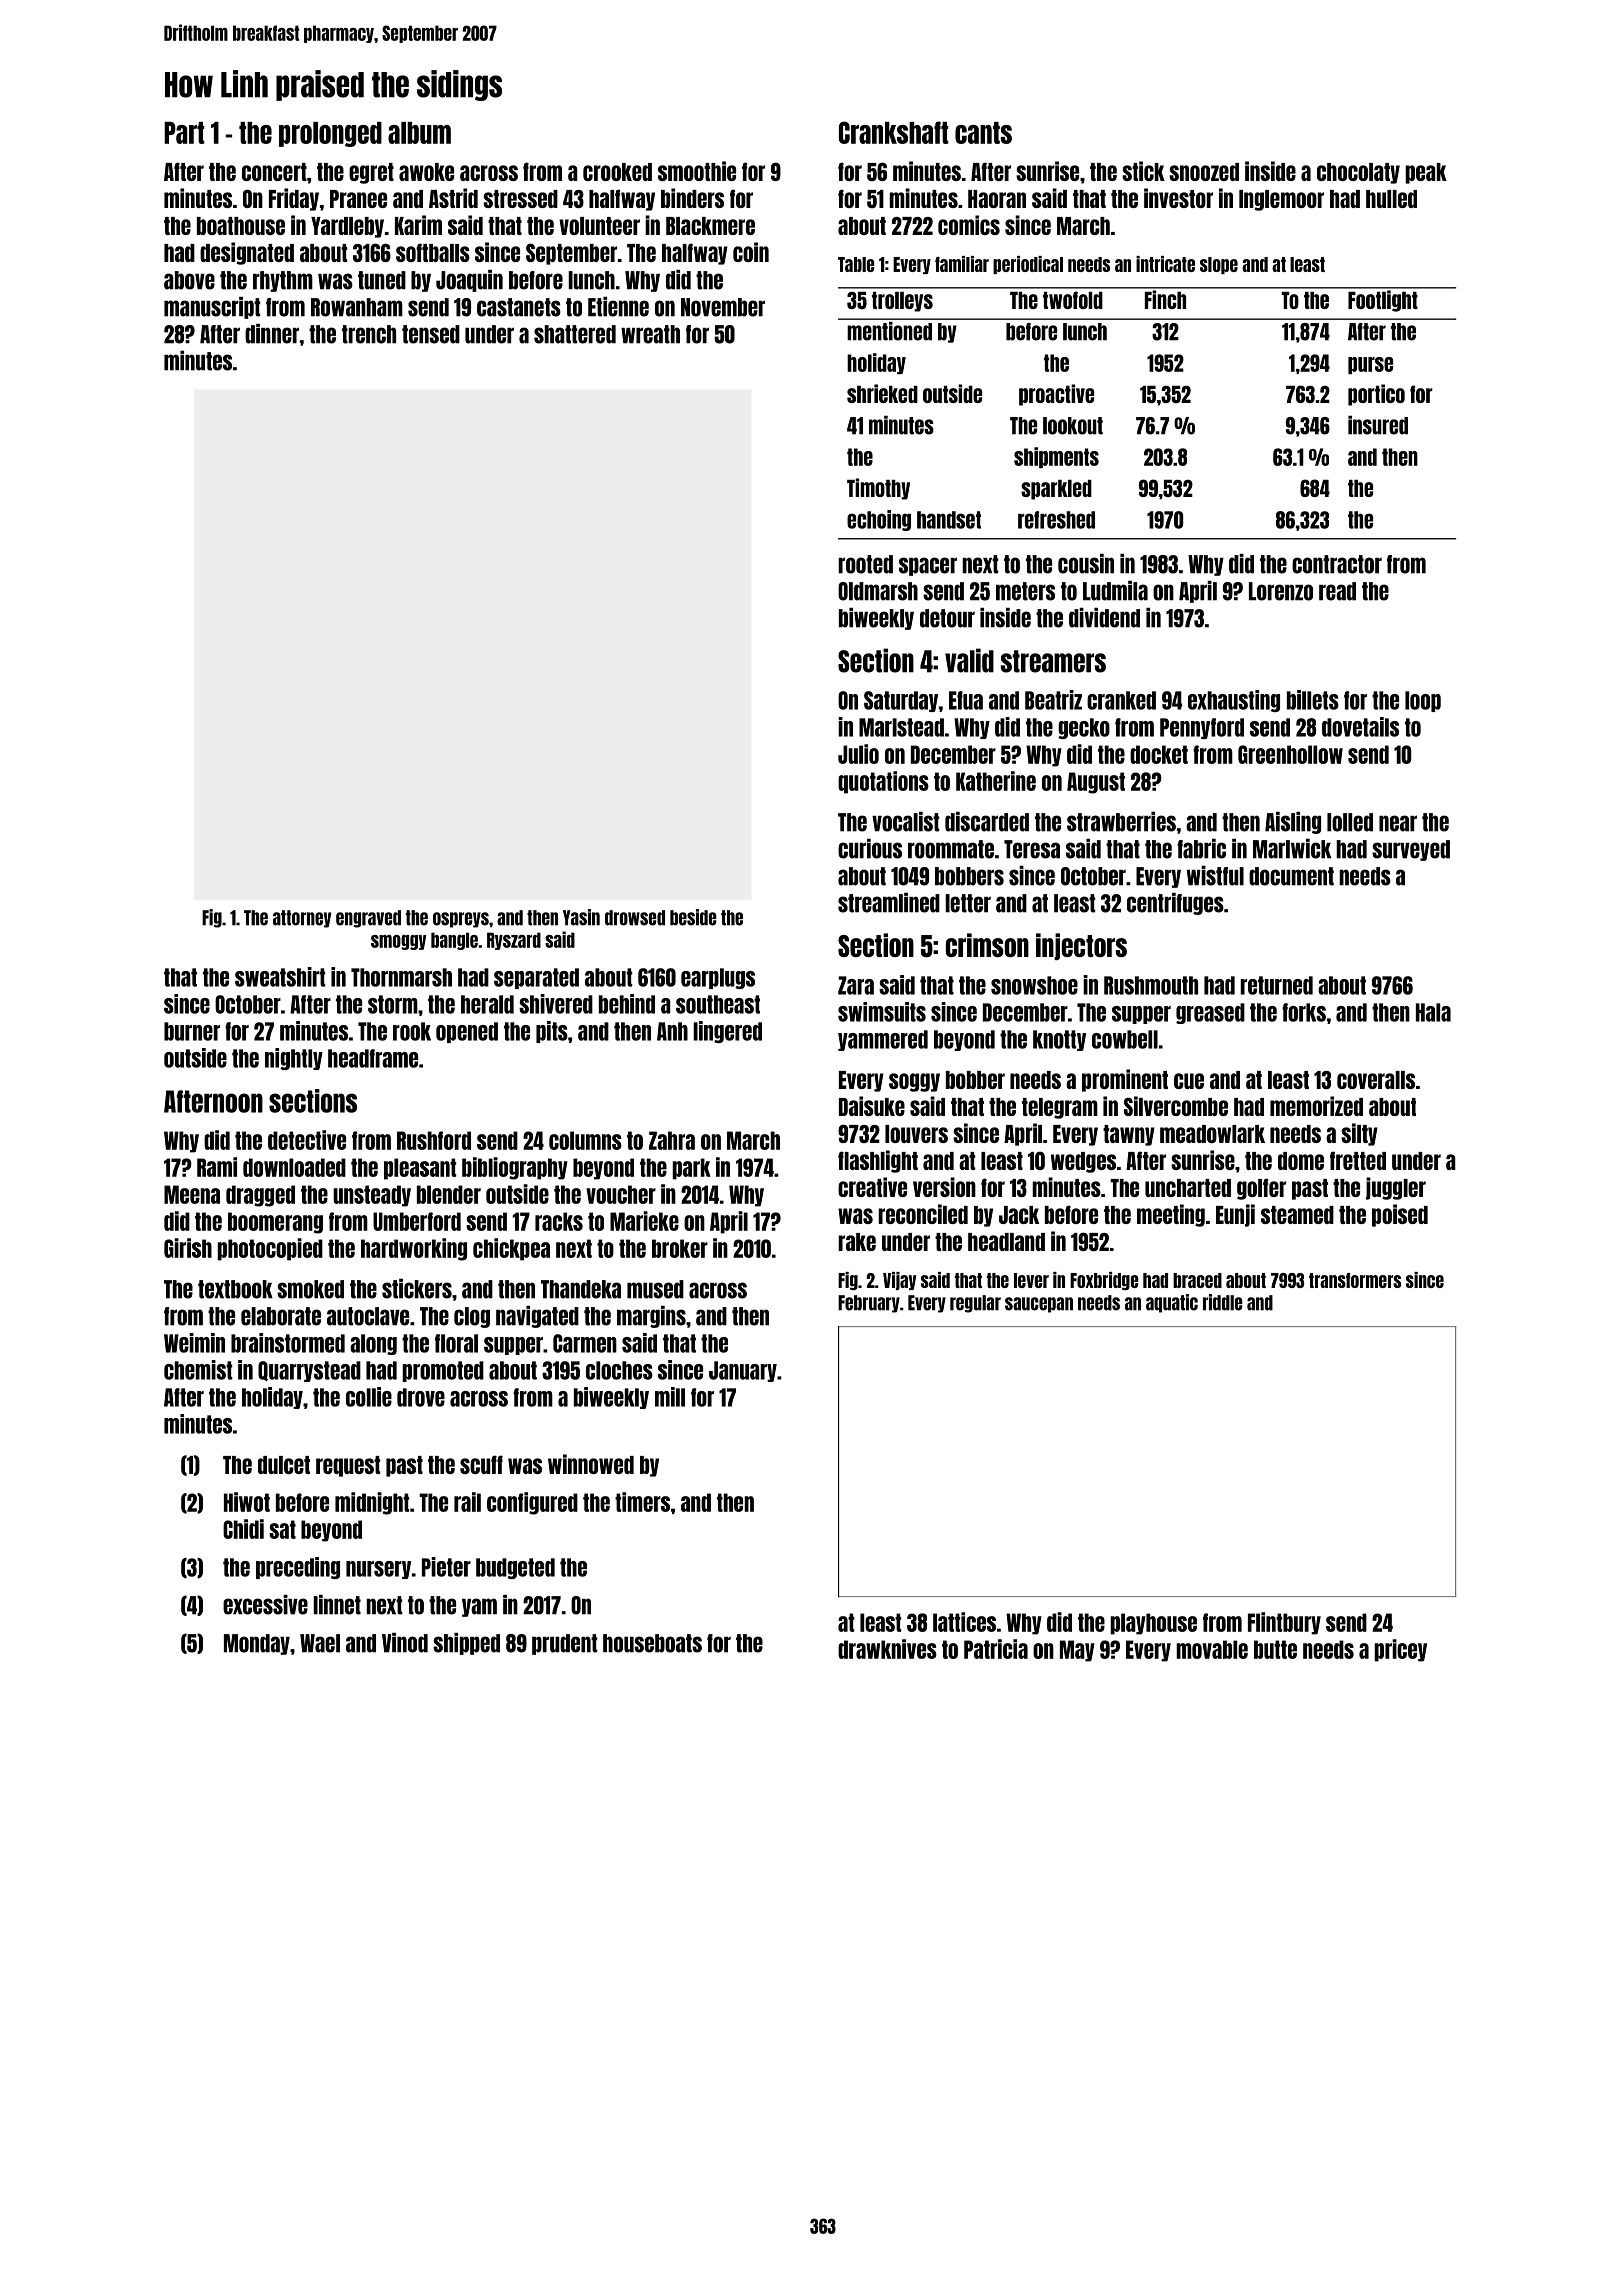  I want to click on echoing, so click(879, 520).
